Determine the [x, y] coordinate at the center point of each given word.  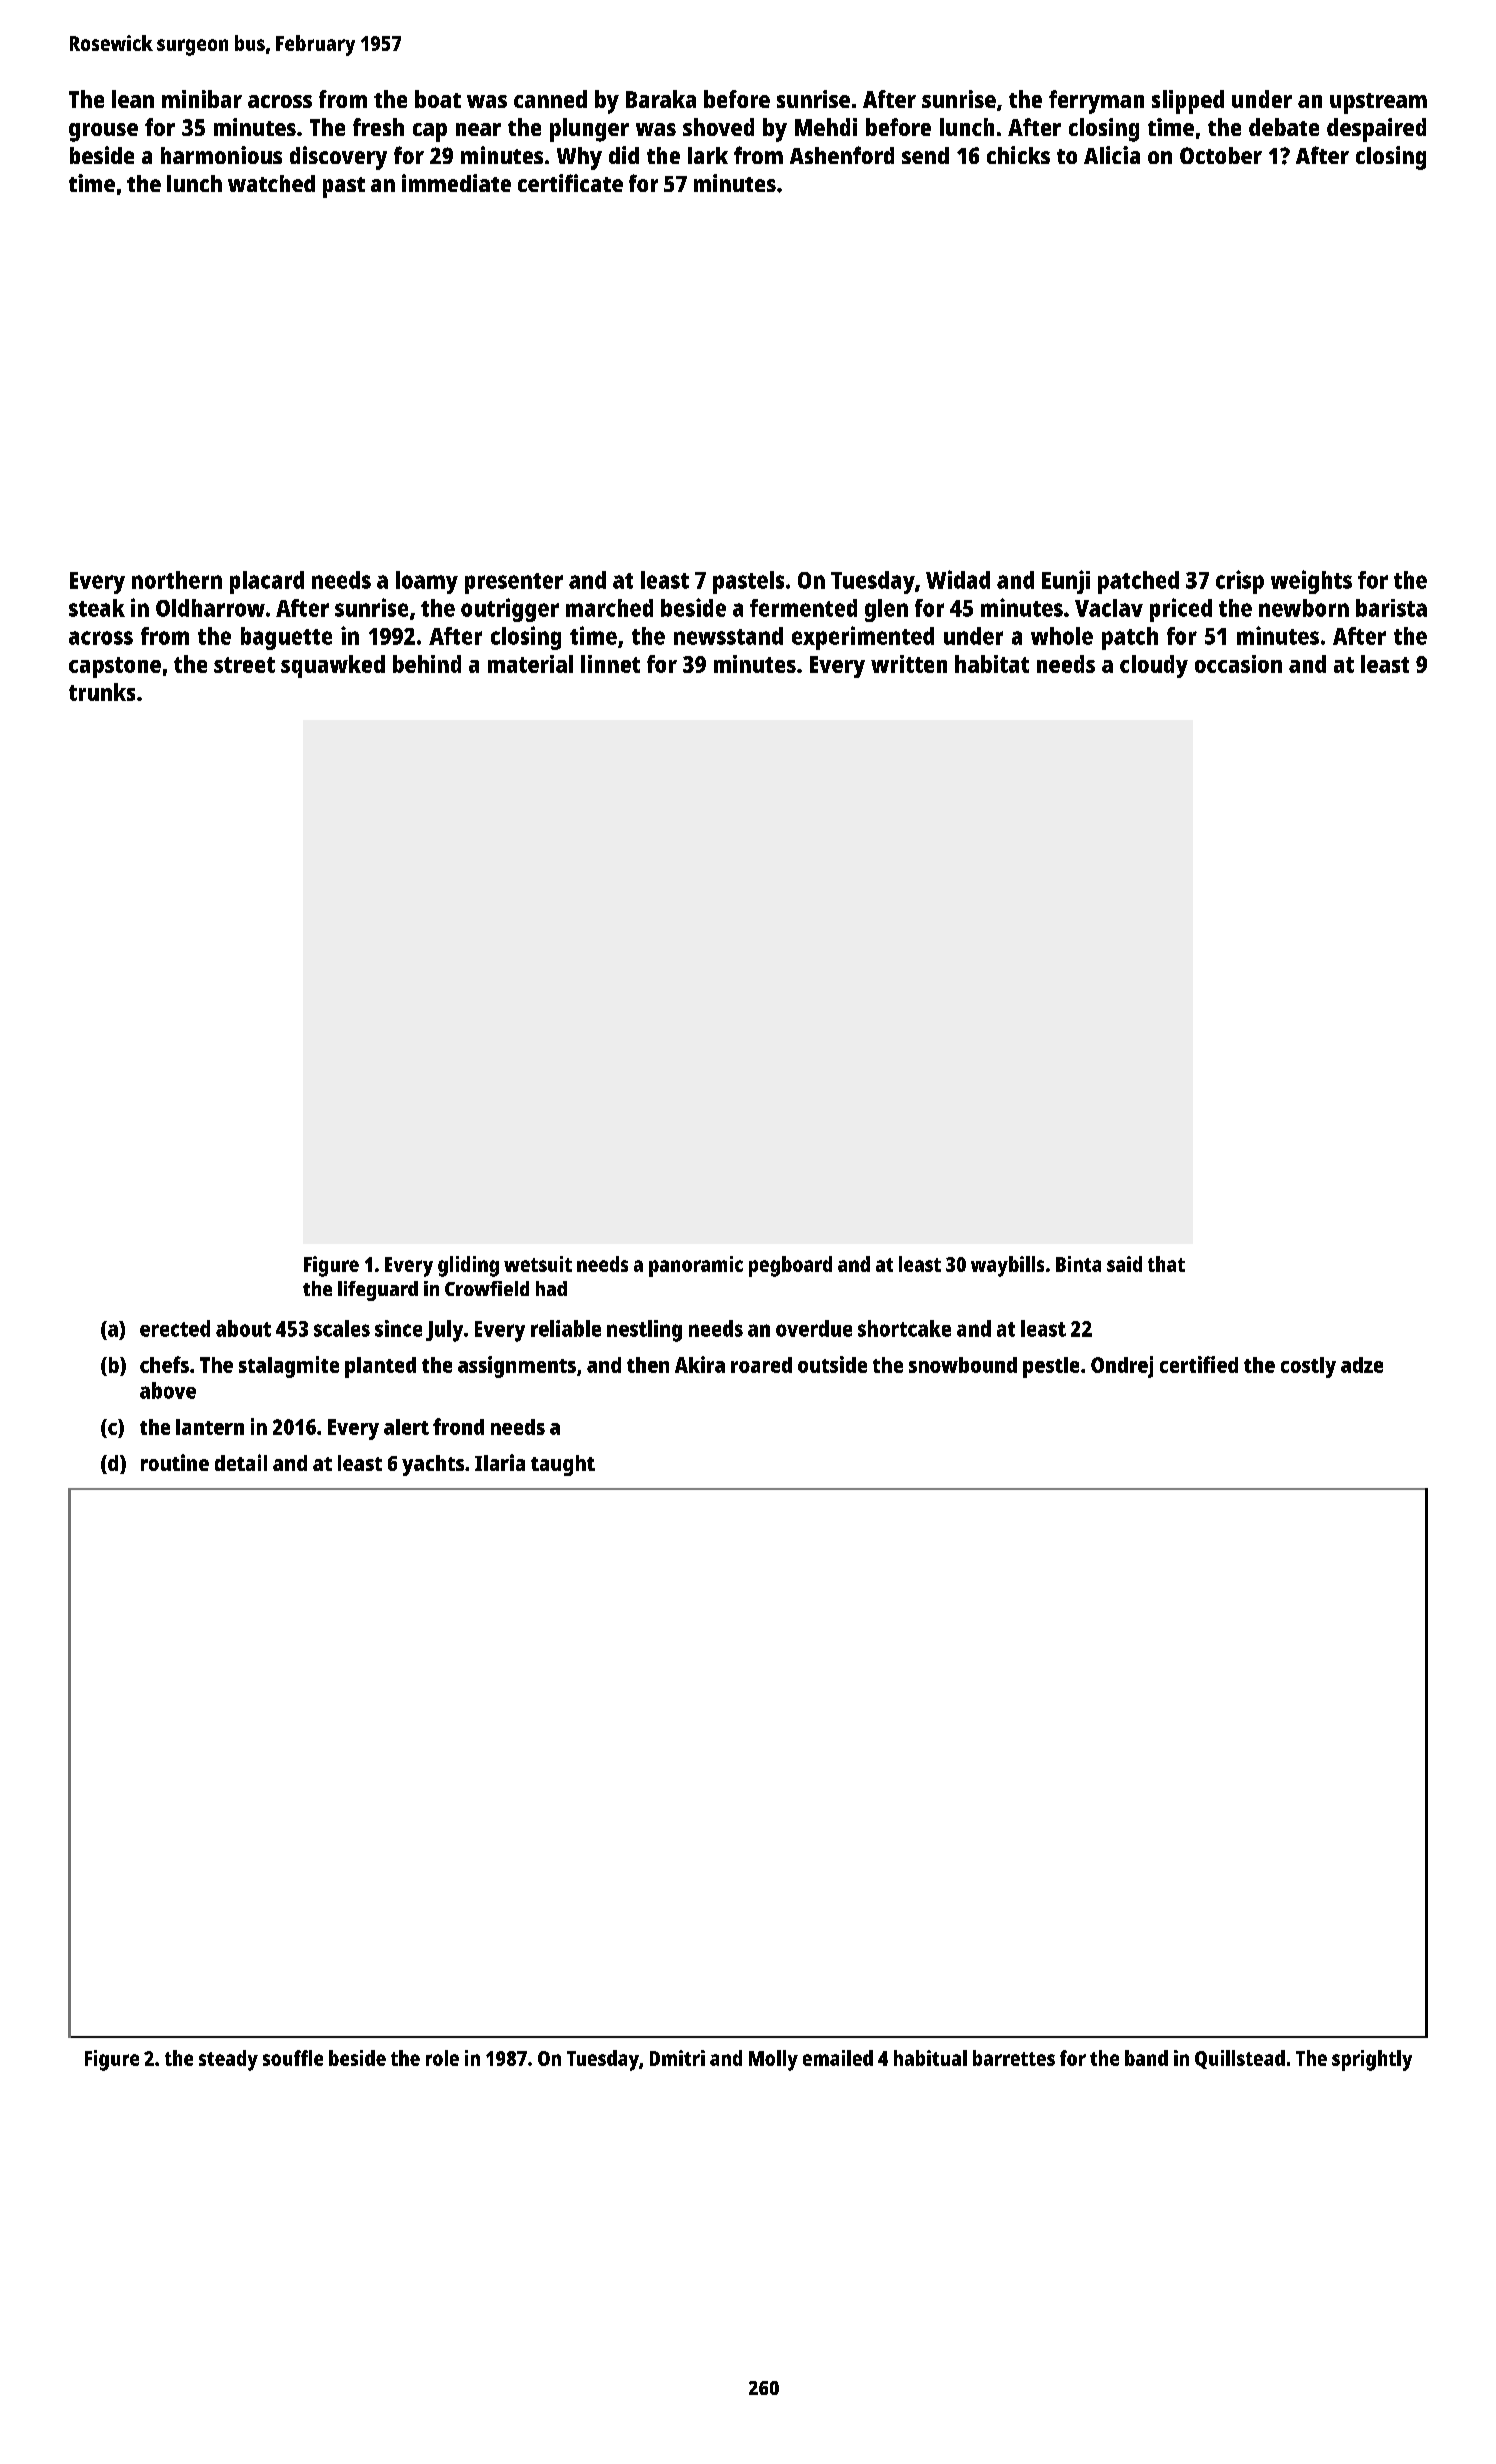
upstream [1378, 103]
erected [175, 1328]
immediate [456, 183]
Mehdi [826, 127]
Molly [773, 2060]
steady [228, 2060]
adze [1362, 1365]
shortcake [904, 1328]
